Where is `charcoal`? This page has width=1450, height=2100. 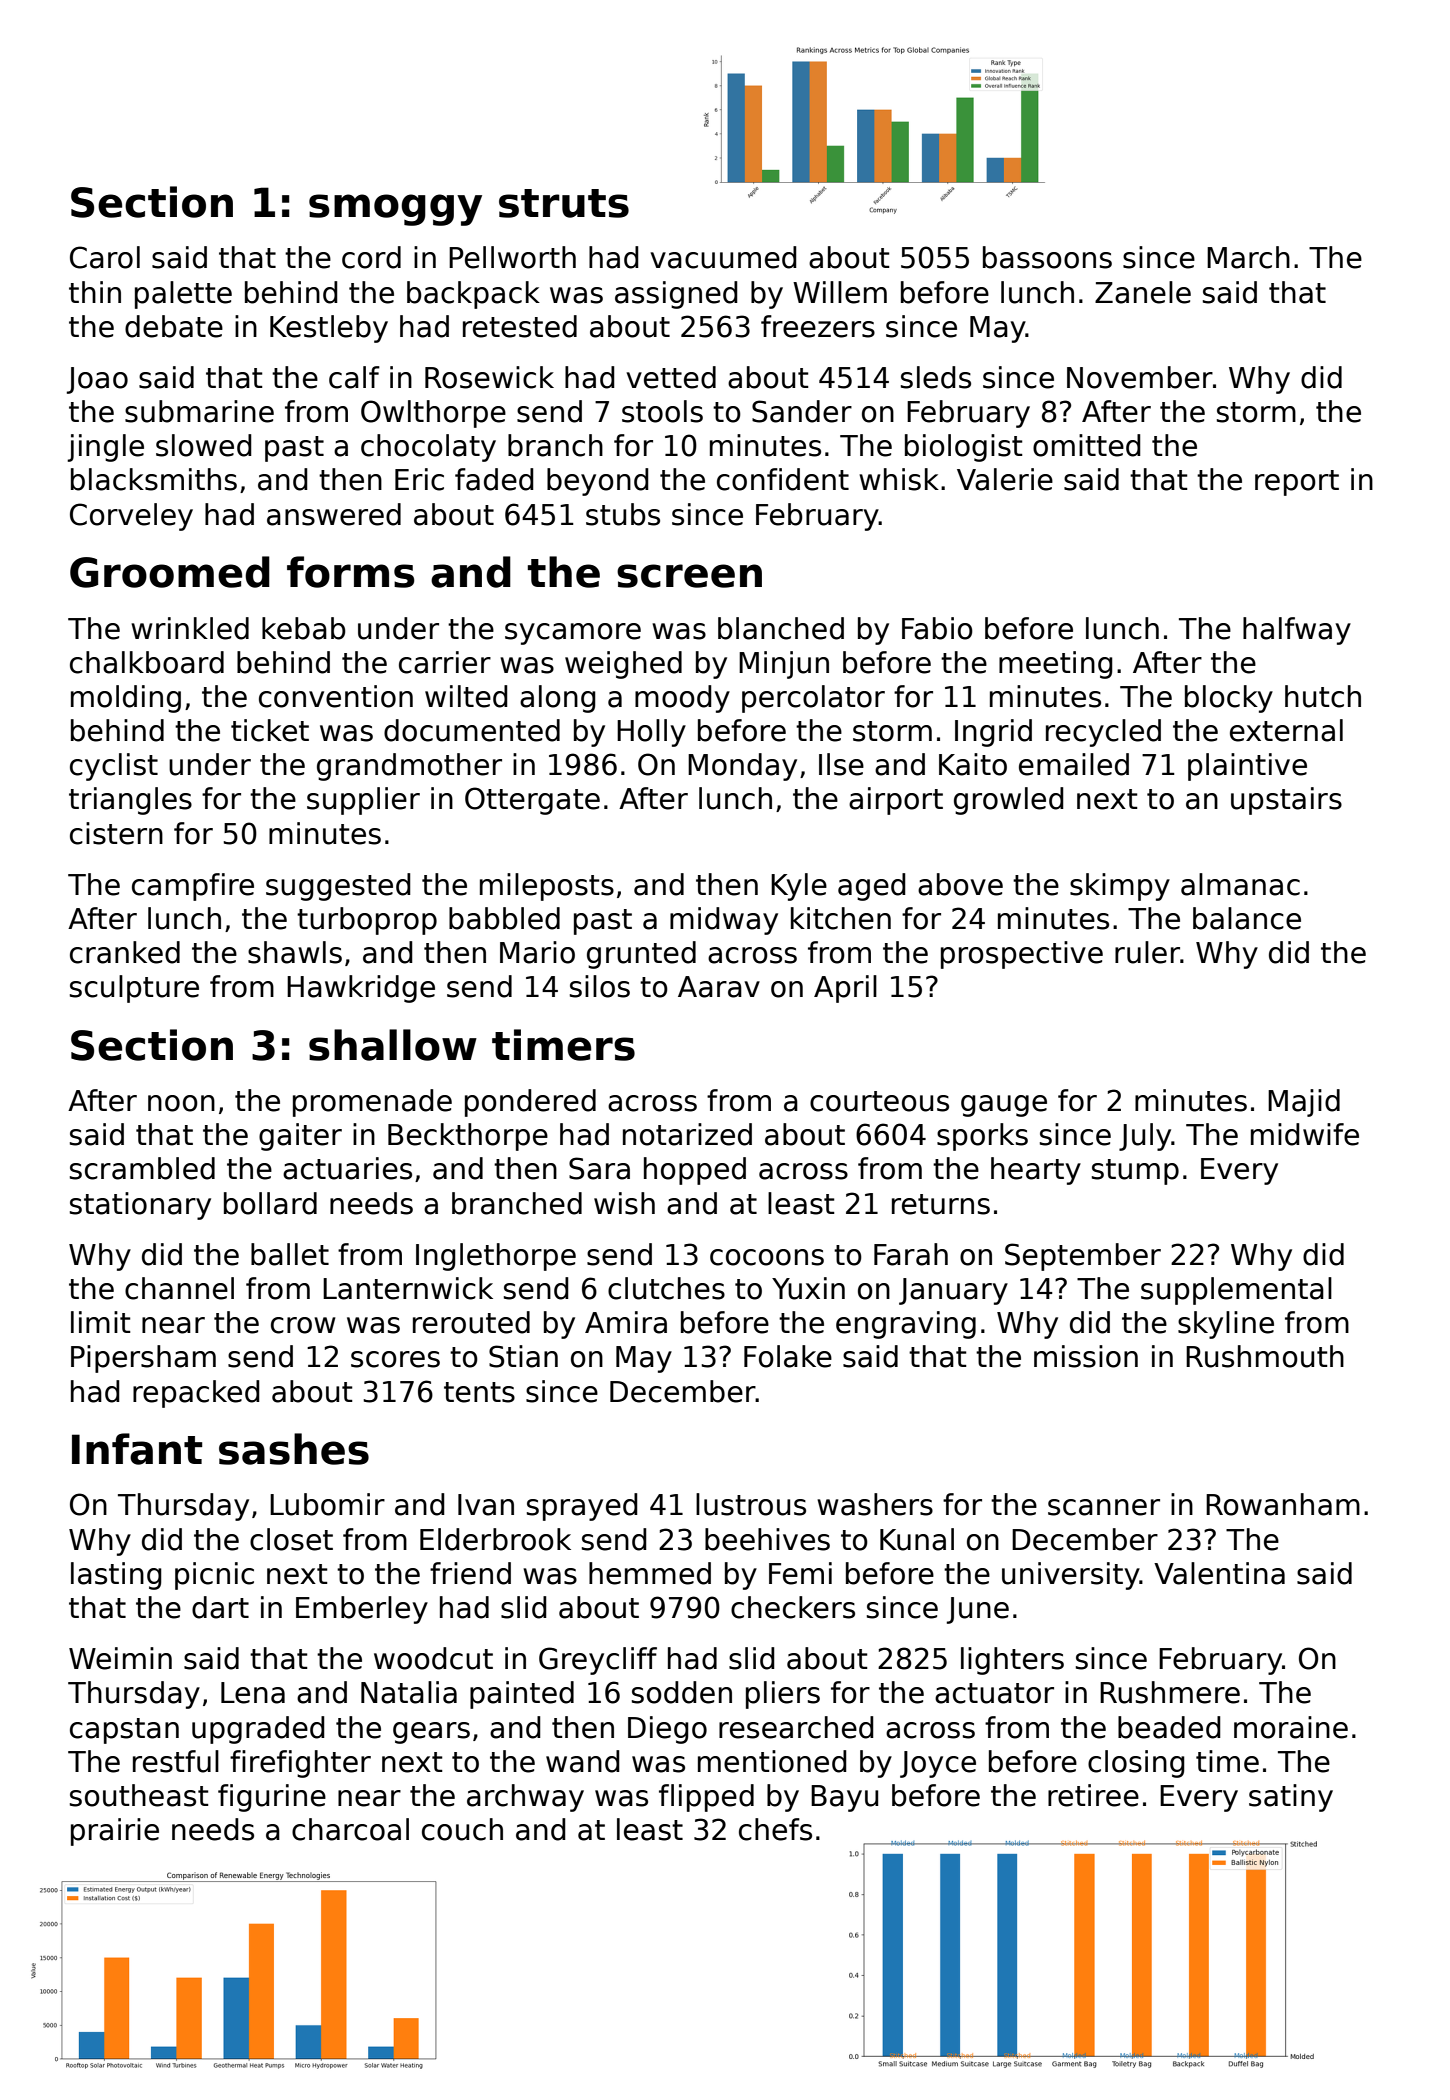
charcoal is located at coordinates (350, 1829).
